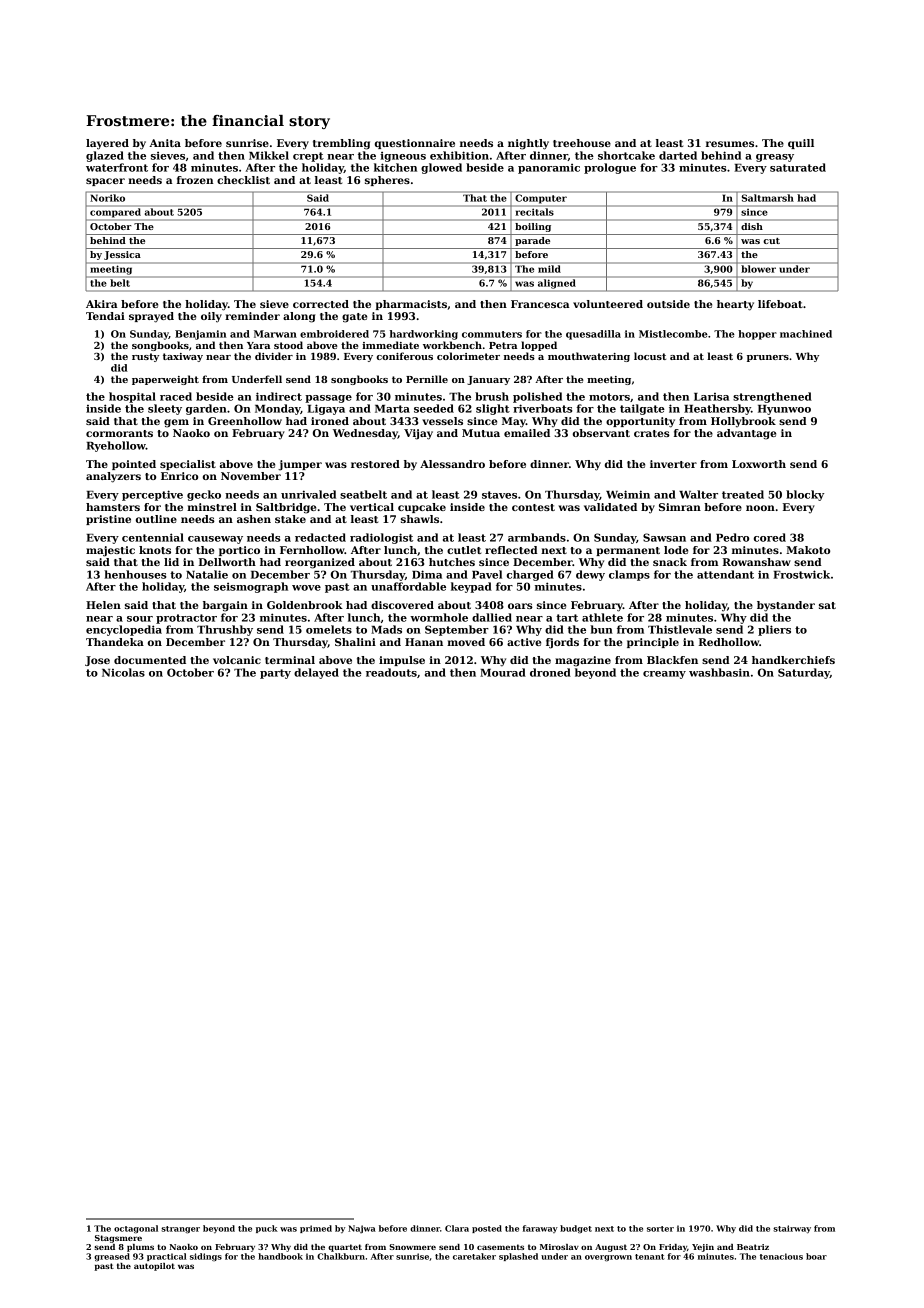  Describe the element at coordinates (474, 1256) in the screenshot. I see `caretaker` at that location.
